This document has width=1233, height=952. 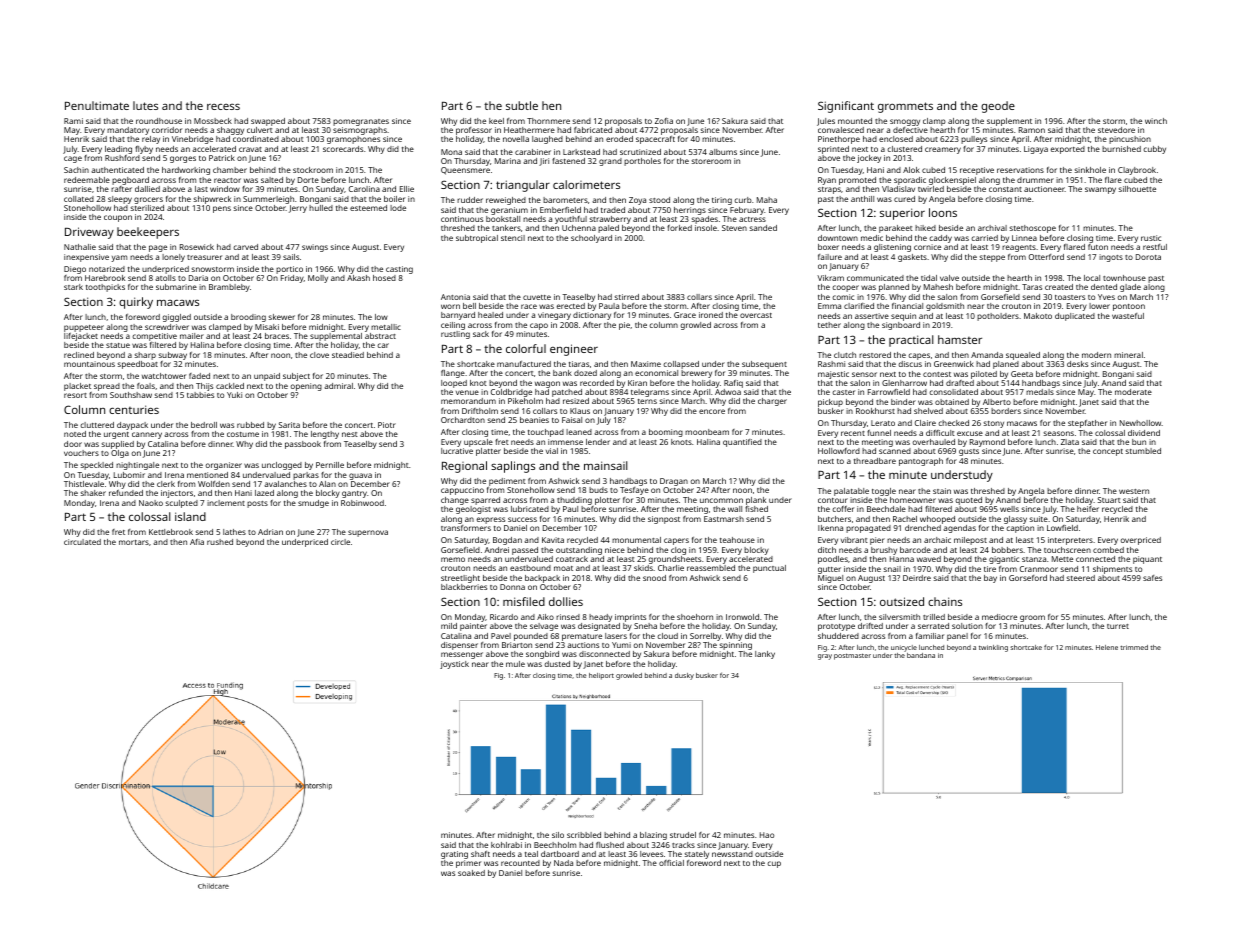 I want to click on turret, so click(x=1118, y=626).
